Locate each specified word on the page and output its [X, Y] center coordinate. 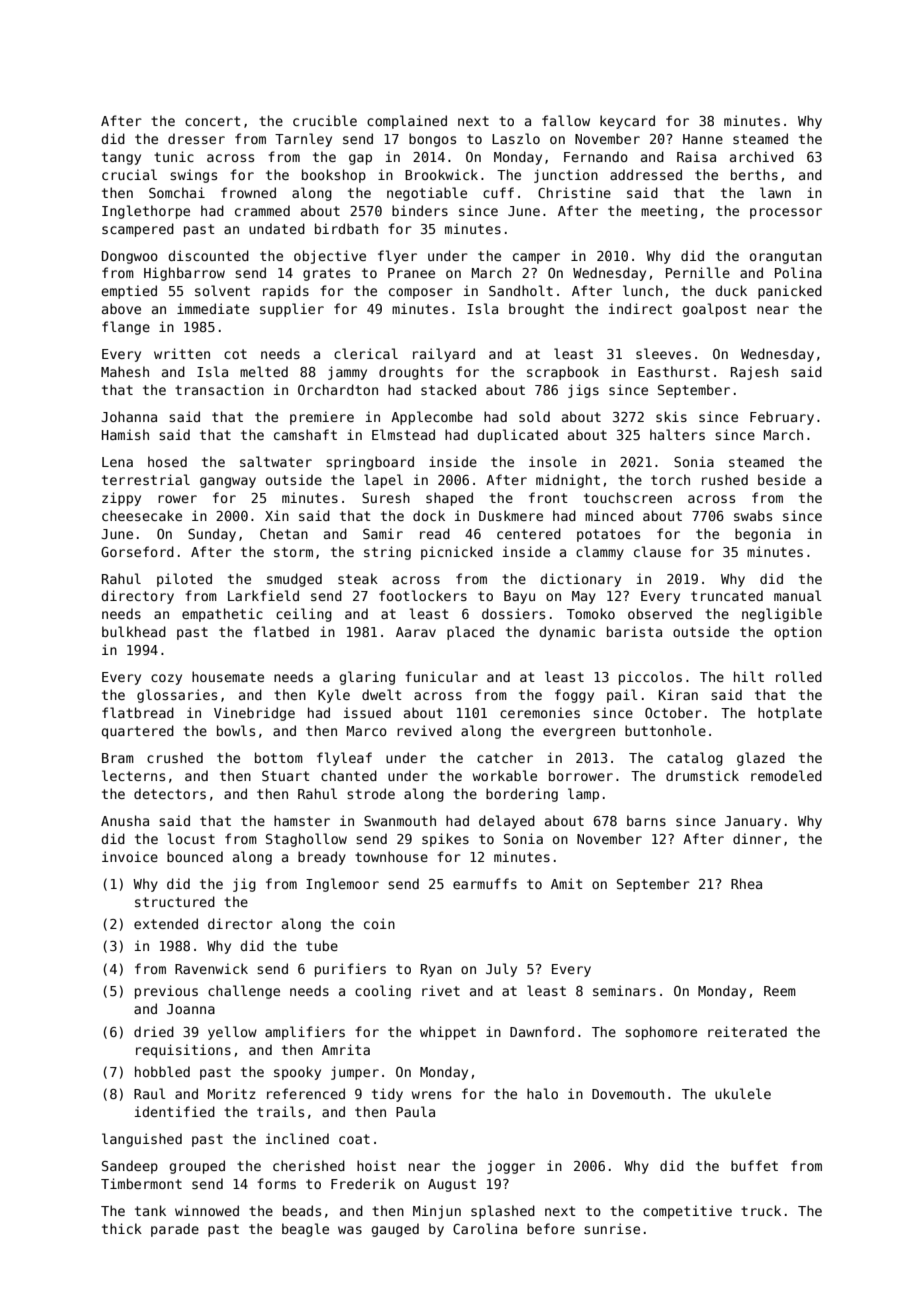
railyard [444, 355]
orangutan [786, 257]
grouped [197, 1167]
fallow [566, 120]
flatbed [281, 631]
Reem [780, 991]
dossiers [513, 613]
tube [322, 945]
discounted [208, 255]
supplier [292, 310]
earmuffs [485, 883]
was [350, 1230]
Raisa [696, 156]
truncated [727, 595]
